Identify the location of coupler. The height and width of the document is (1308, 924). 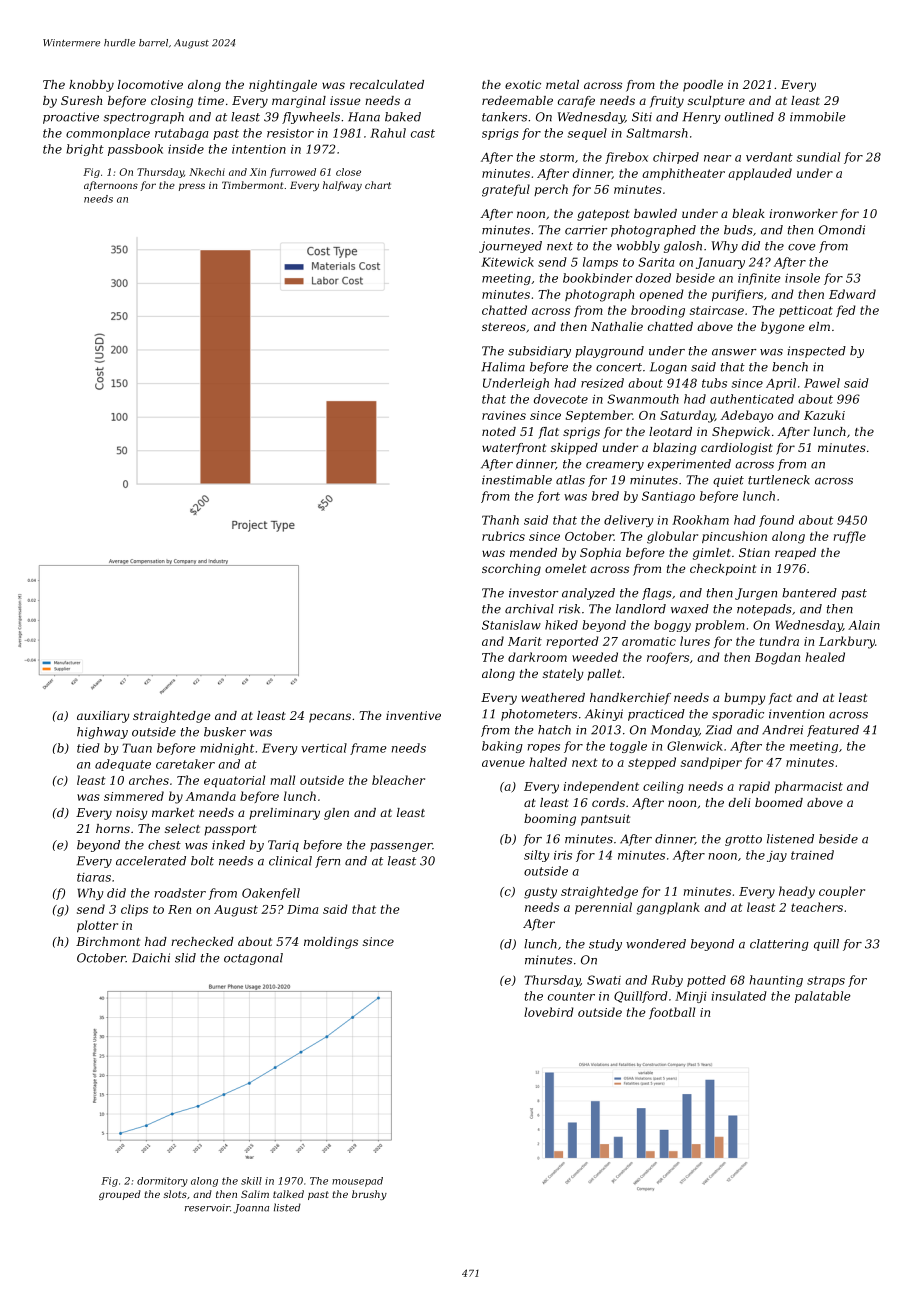
(842, 892).
